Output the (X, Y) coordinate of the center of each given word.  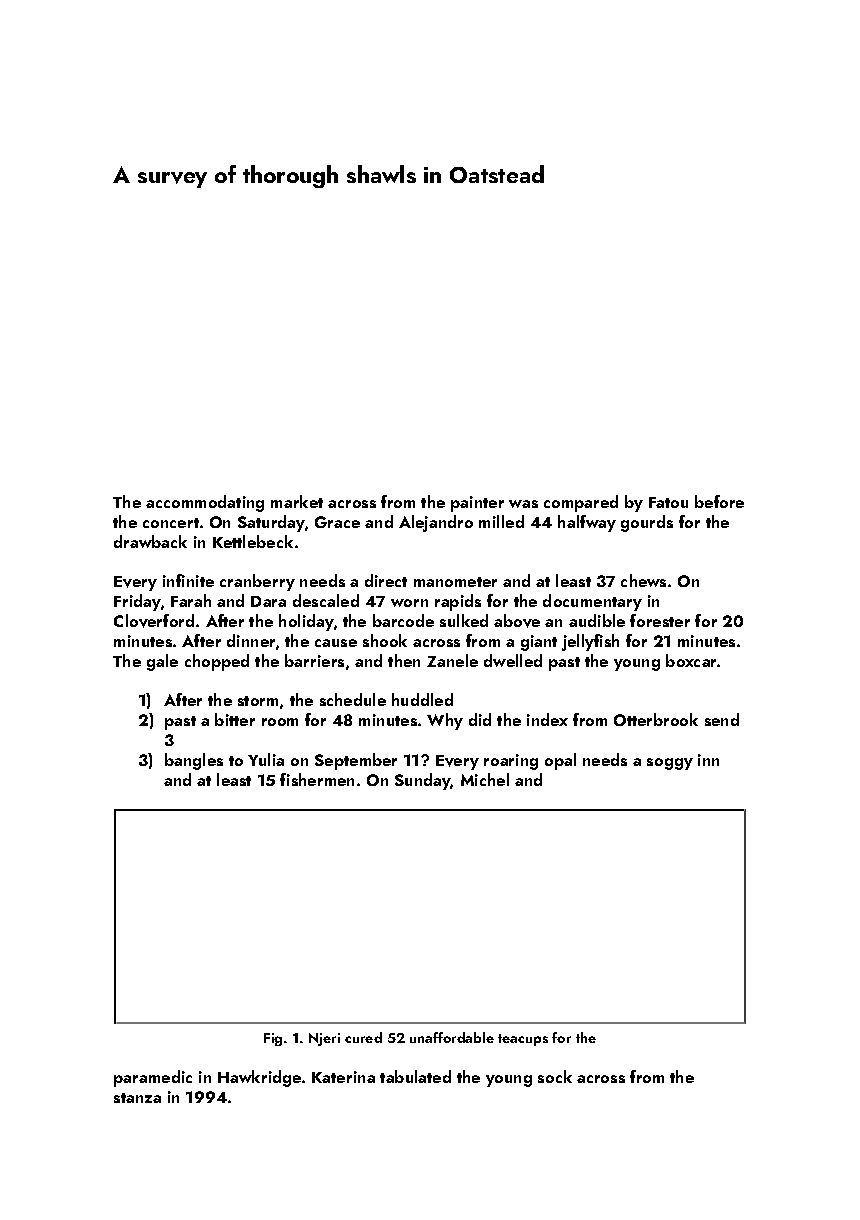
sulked (464, 620)
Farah (191, 600)
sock (555, 1076)
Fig (273, 1039)
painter (477, 504)
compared (581, 503)
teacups (523, 1040)
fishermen (317, 779)
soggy (670, 764)
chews (643, 580)
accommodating (205, 503)
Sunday (423, 781)
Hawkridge (259, 1078)
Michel (485, 779)
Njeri (324, 1039)
